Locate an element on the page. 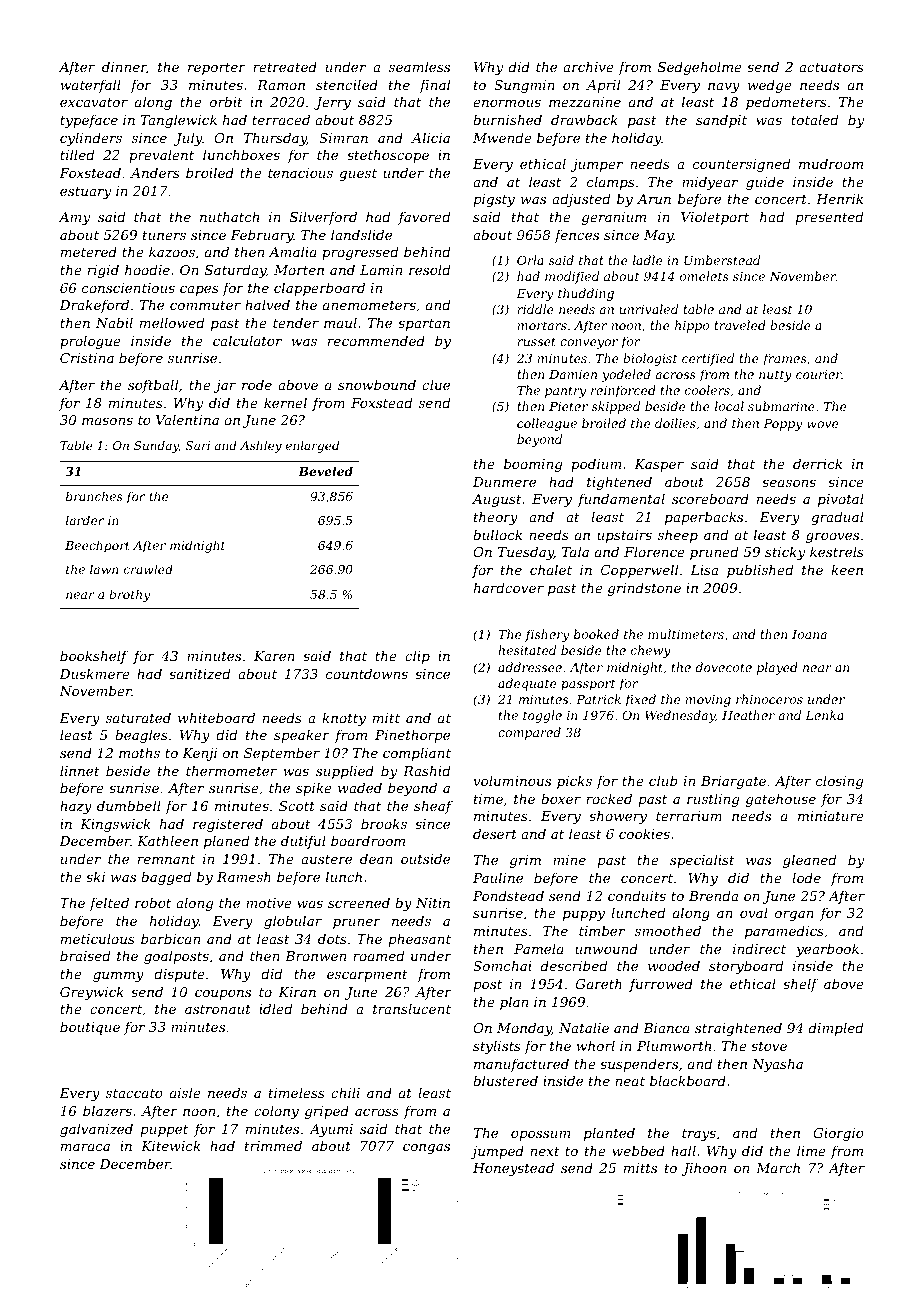  sandpit is located at coordinates (721, 121).
